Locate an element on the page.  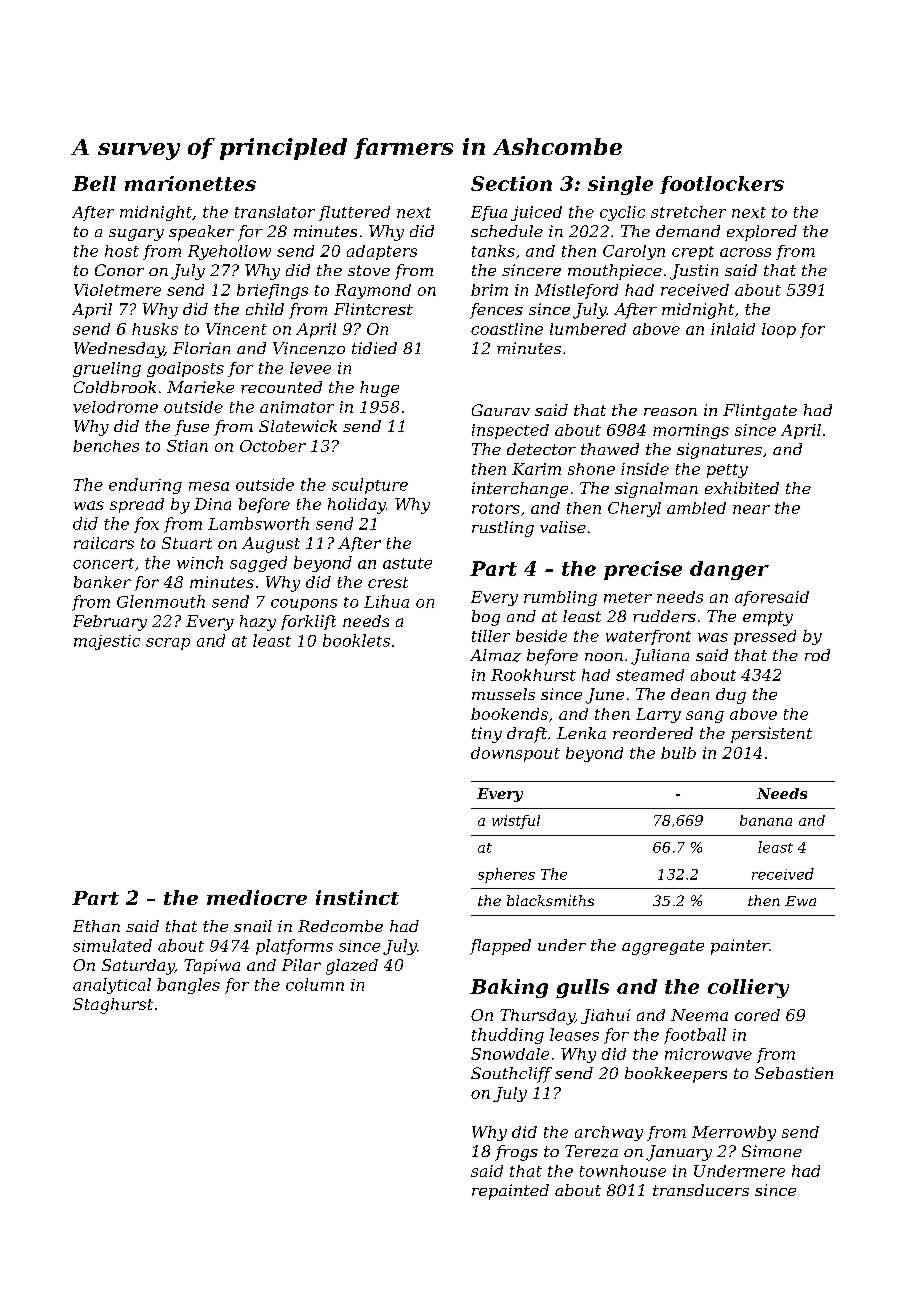
rustling is located at coordinates (503, 529).
